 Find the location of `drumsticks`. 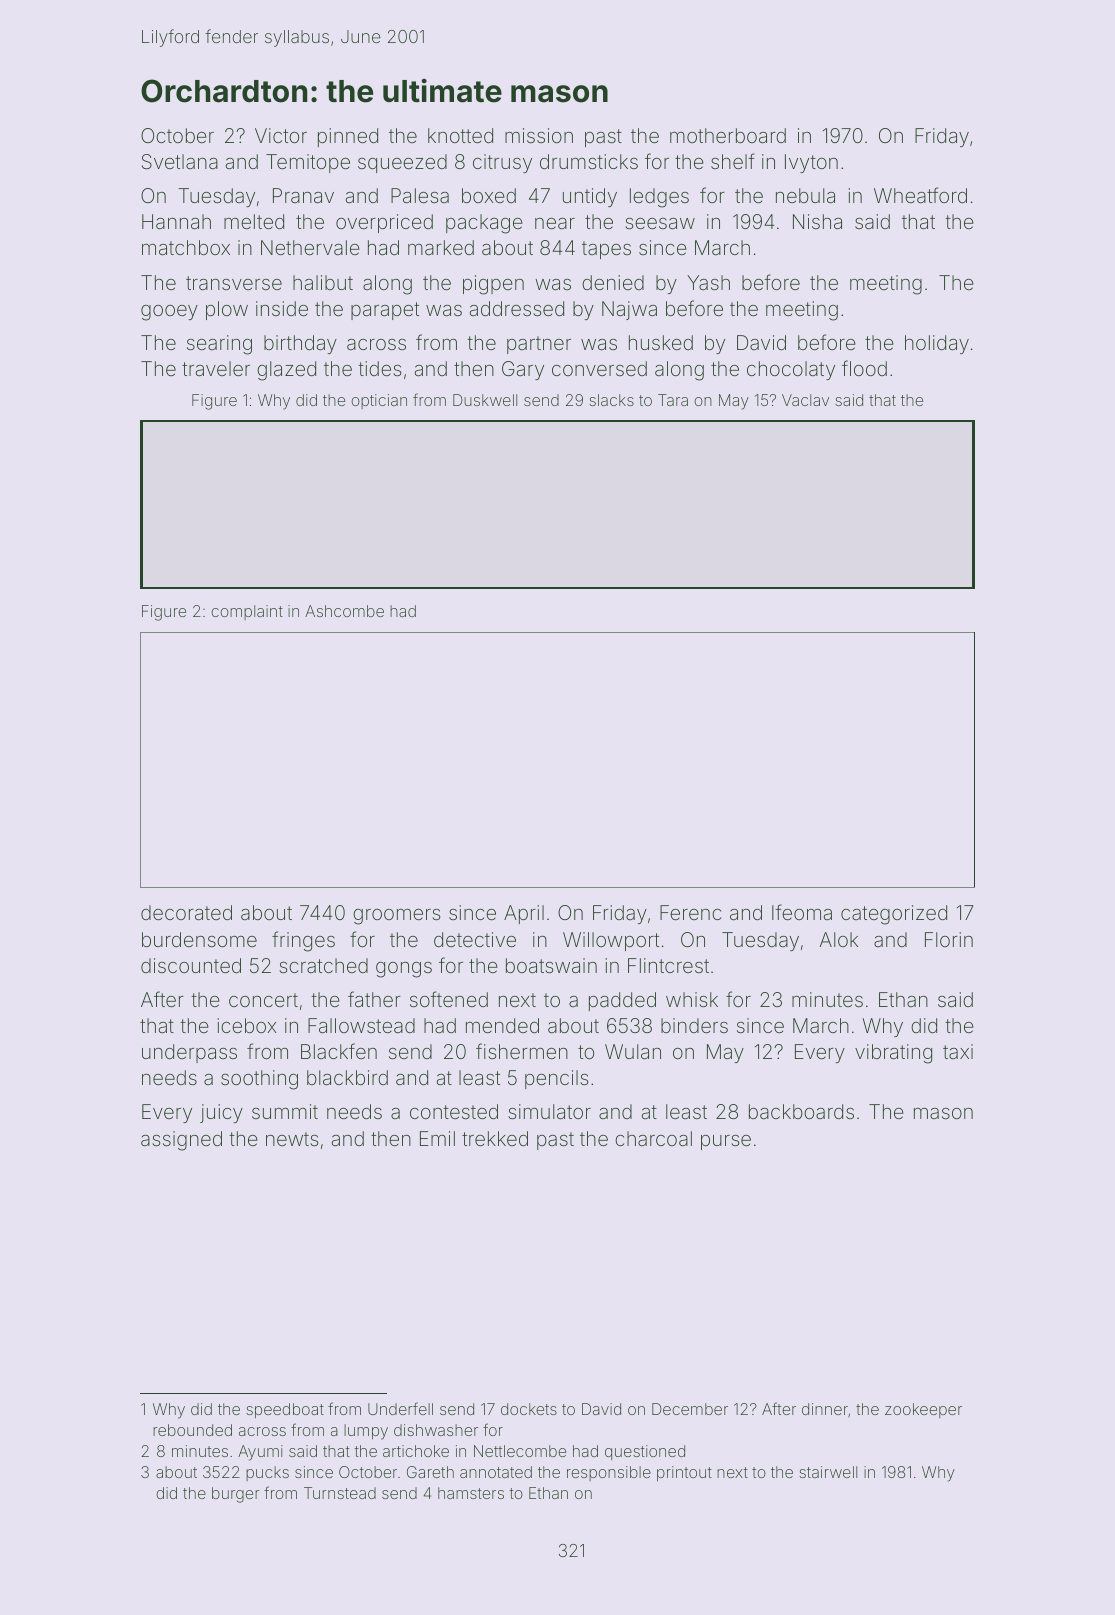

drumsticks is located at coordinates (589, 161).
